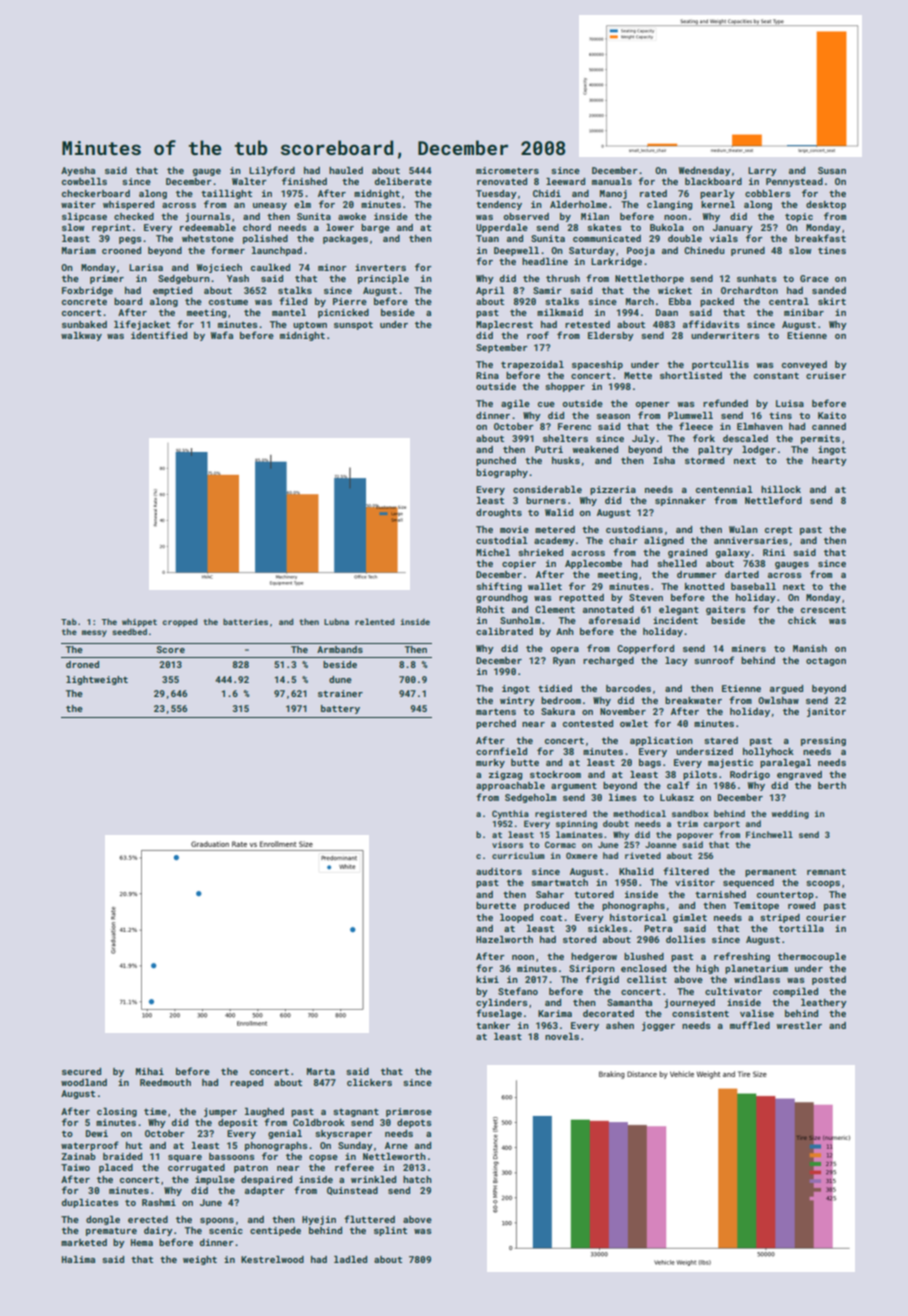 The width and height of the document is (908, 1316). What do you see at coordinates (374, 621) in the document?
I see `relented` at bounding box center [374, 621].
